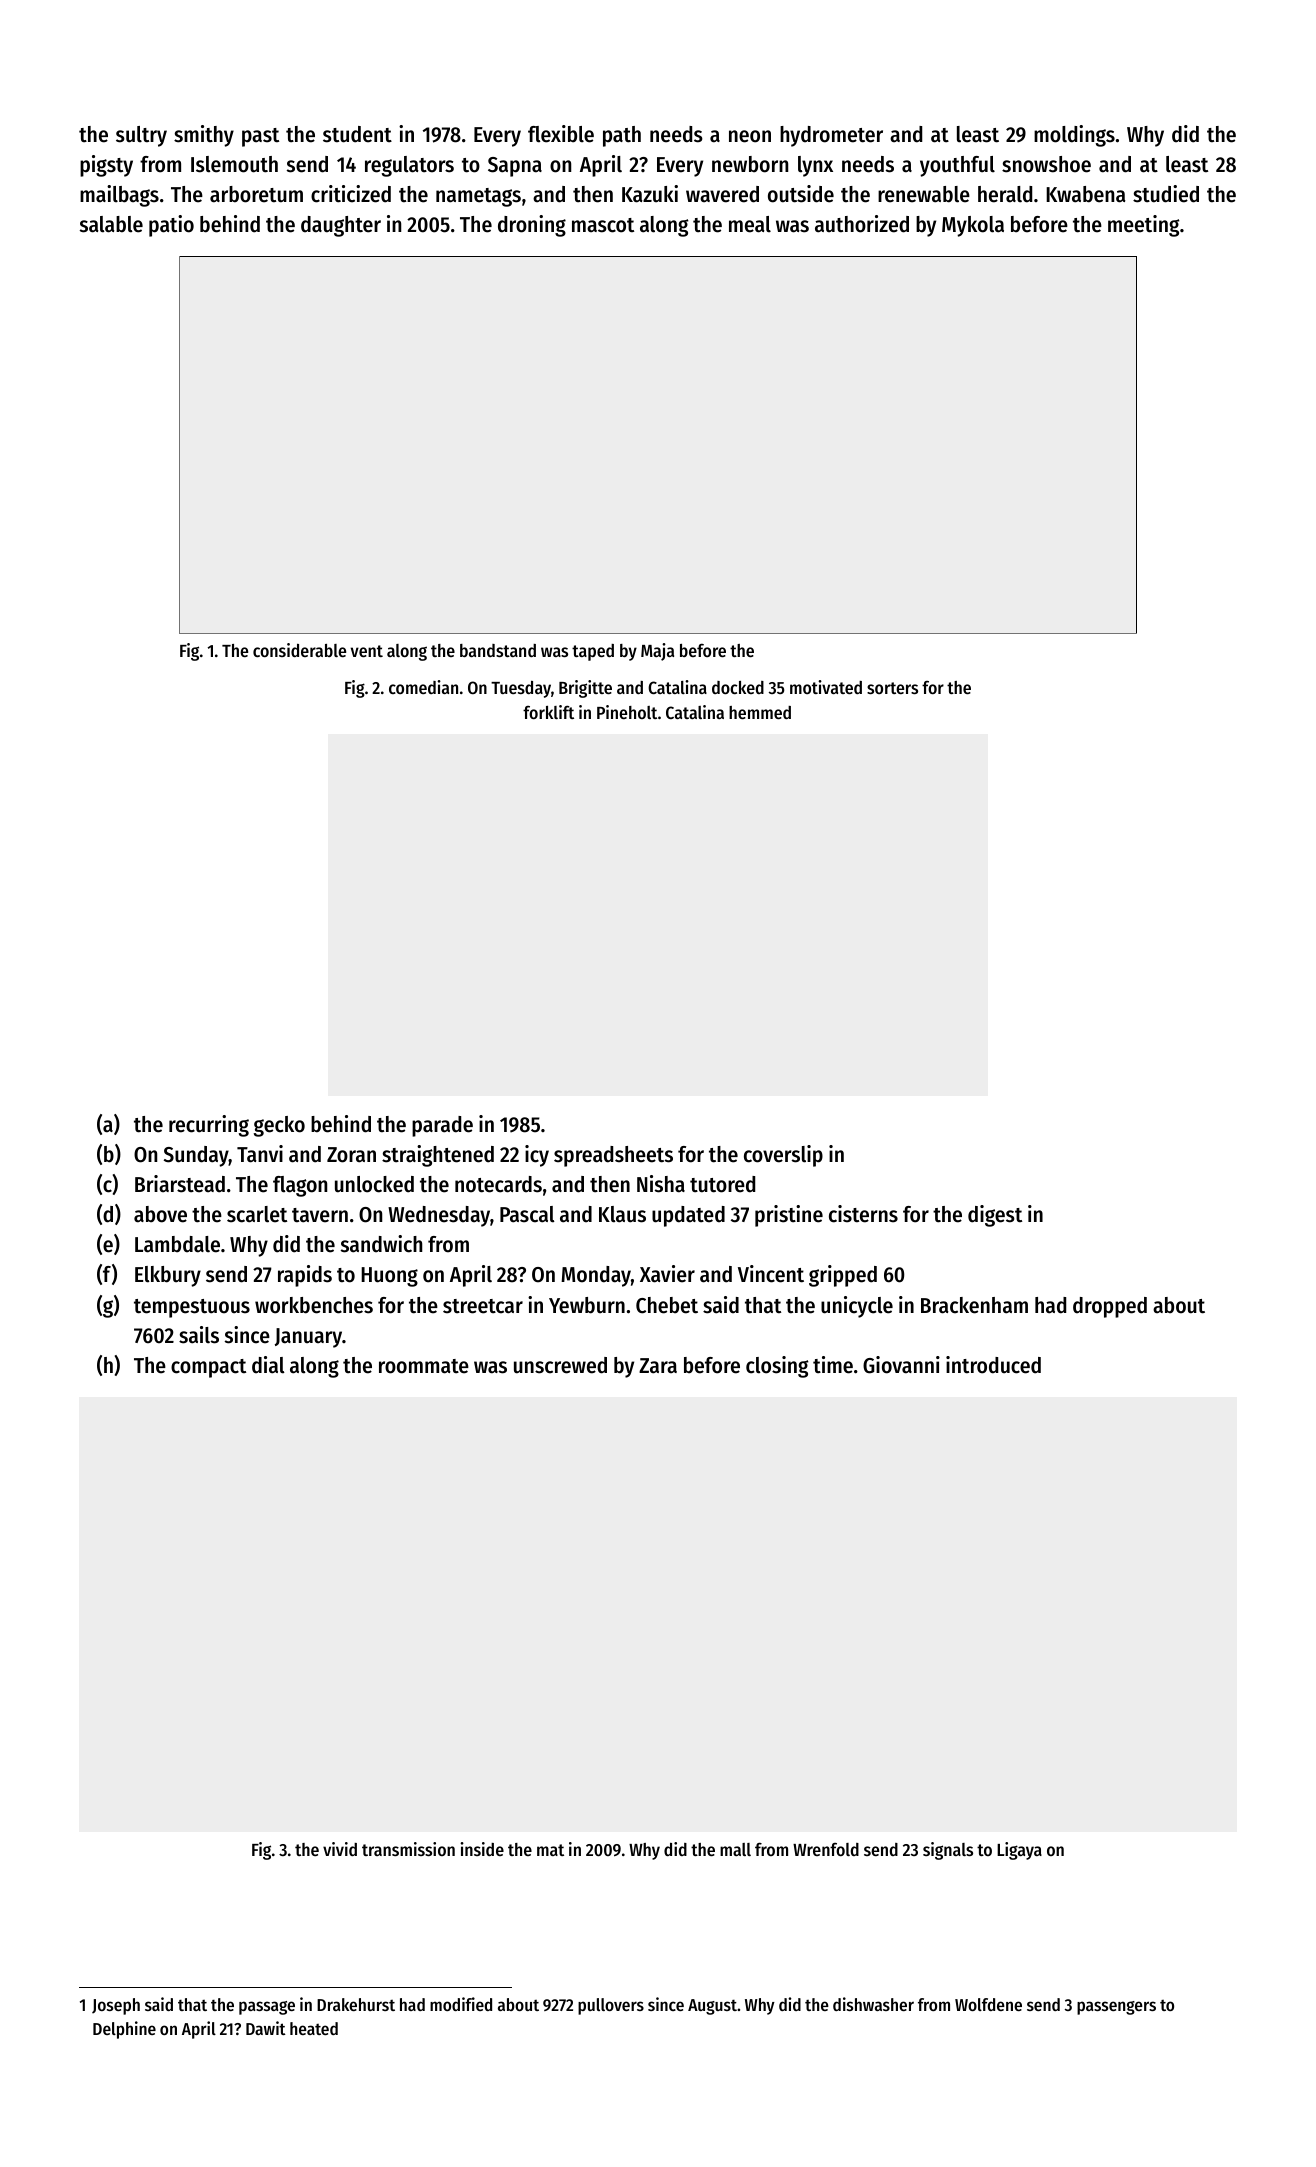 This screenshot has width=1316, height=2167. I want to click on student, so click(357, 134).
